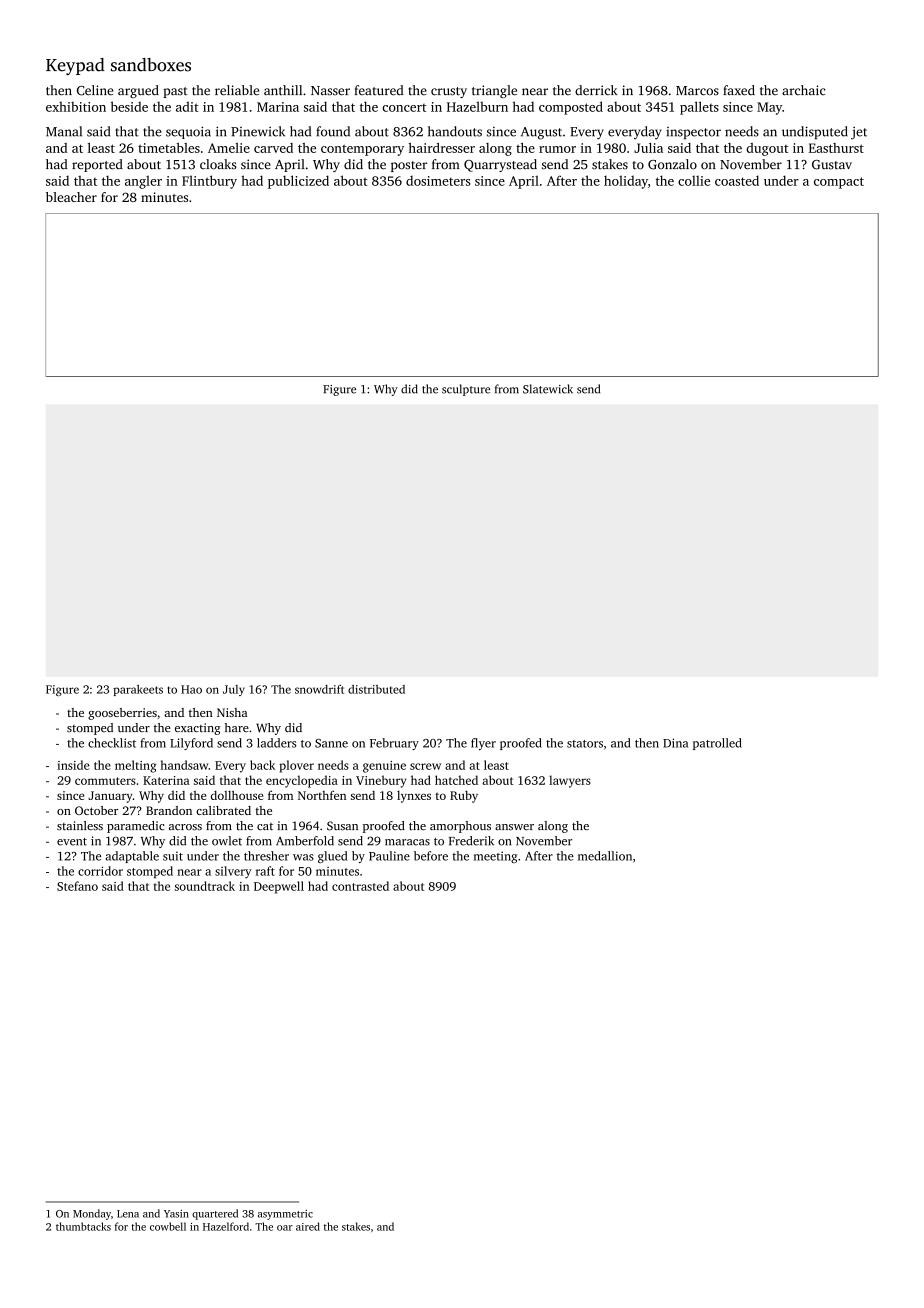  I want to click on quartered, so click(215, 1214).
